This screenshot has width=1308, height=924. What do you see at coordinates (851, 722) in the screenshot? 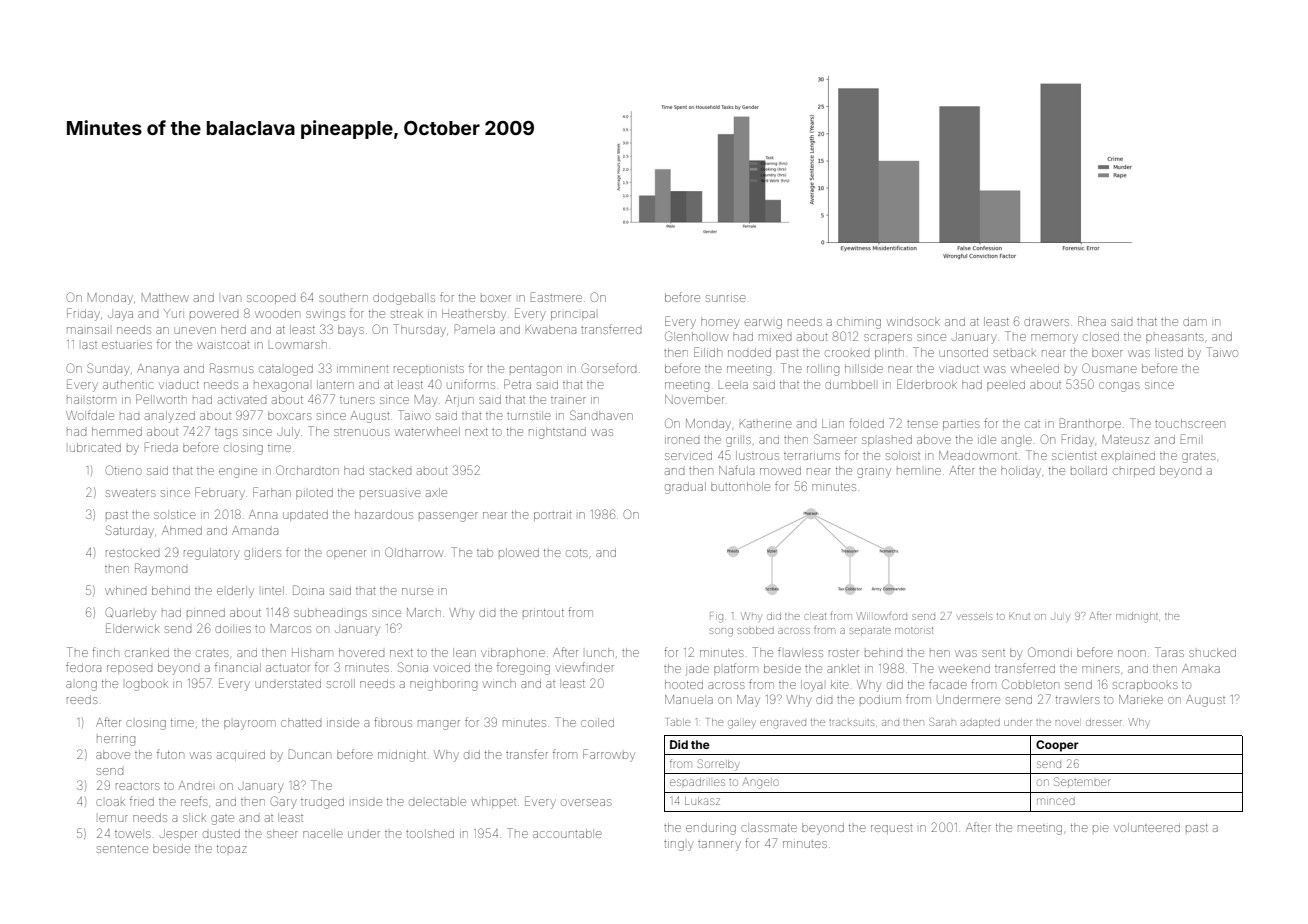
I see `tracksuits` at bounding box center [851, 722].
